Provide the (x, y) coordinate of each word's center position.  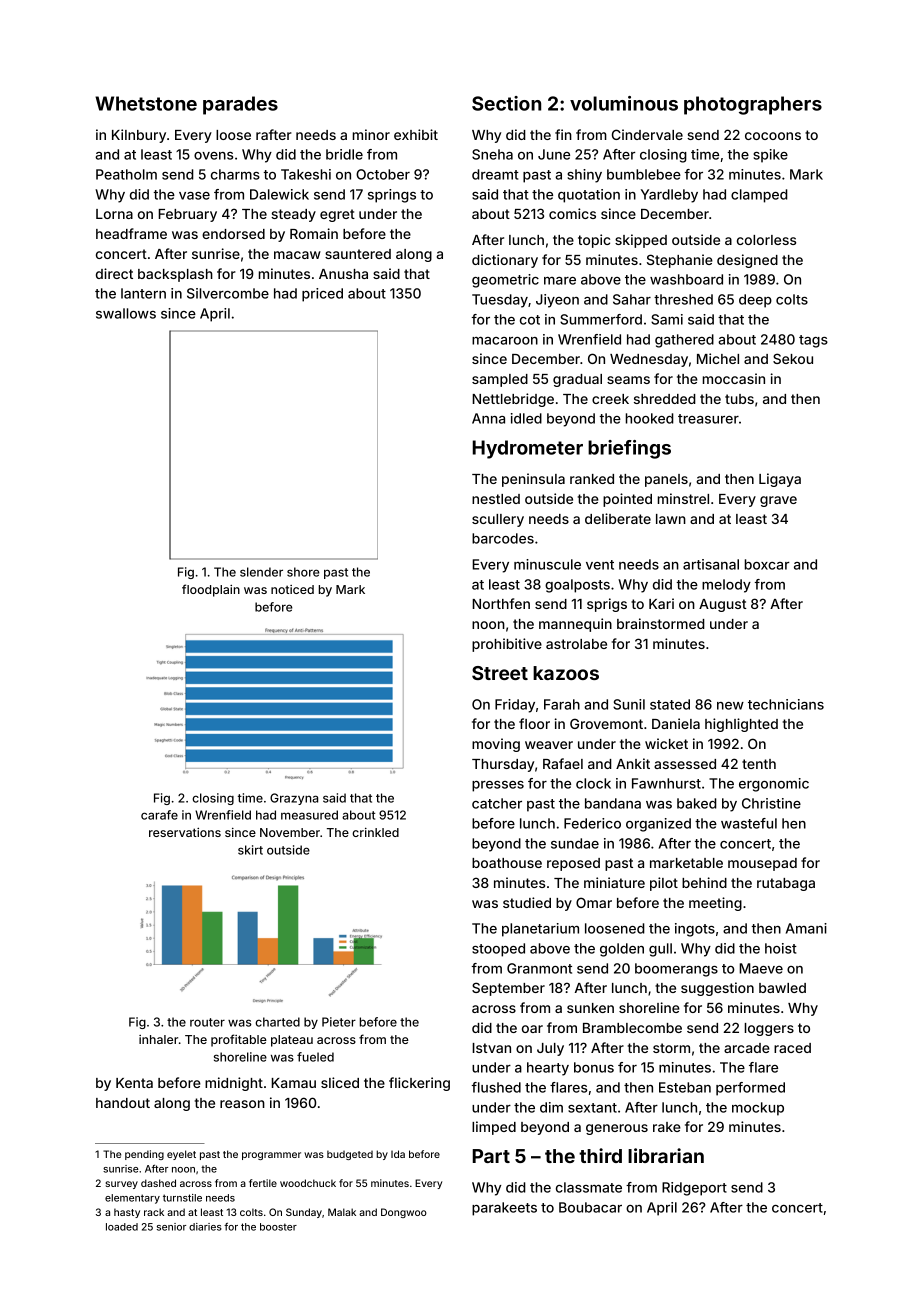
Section (506, 103)
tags (813, 341)
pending (144, 1155)
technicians (786, 704)
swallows (126, 313)
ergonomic (774, 785)
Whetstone (146, 103)
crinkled (375, 832)
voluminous (624, 103)
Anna (488, 418)
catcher (497, 803)
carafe (159, 815)
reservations (185, 832)
